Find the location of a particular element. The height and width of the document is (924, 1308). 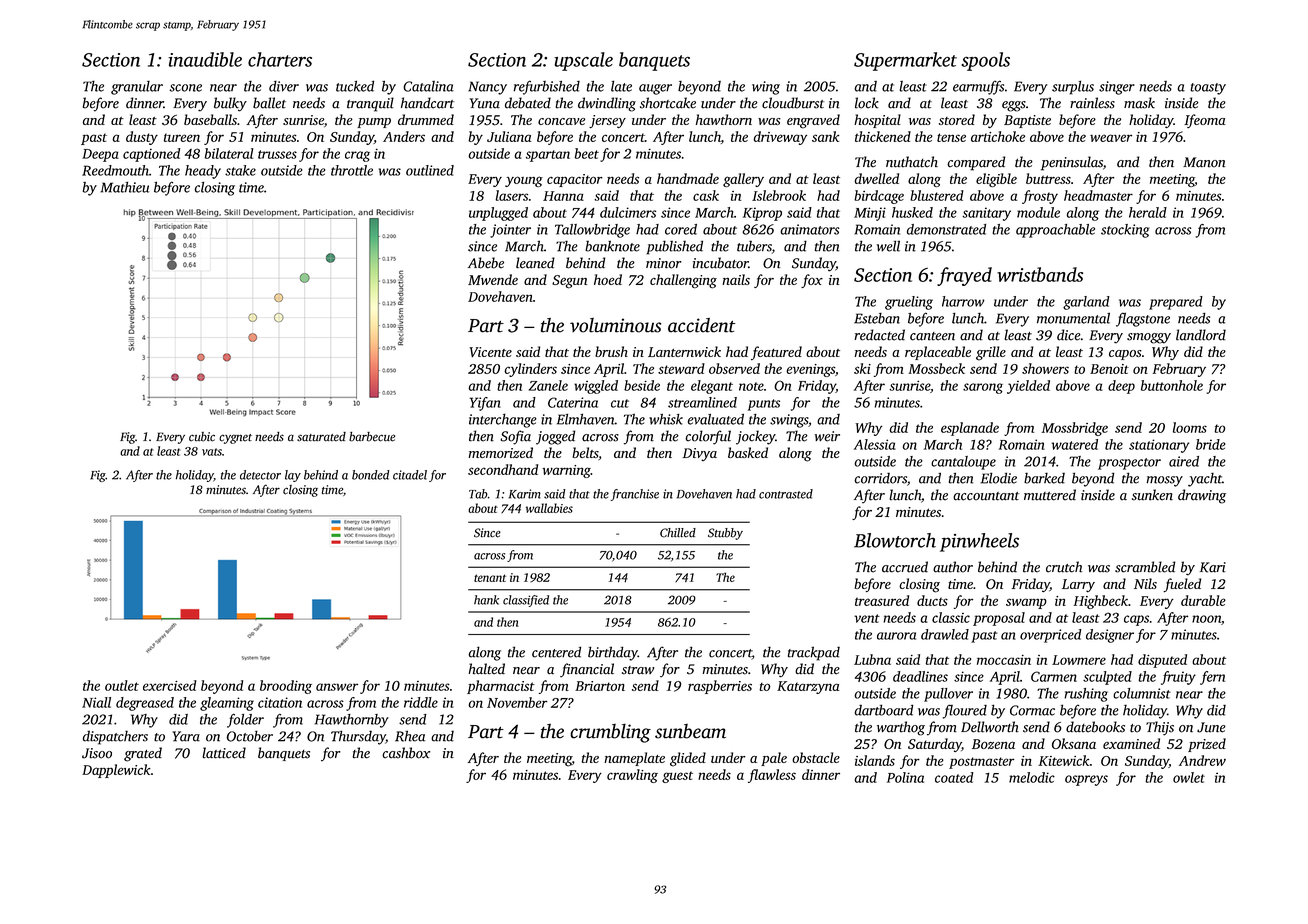

latticed is located at coordinates (224, 753).
